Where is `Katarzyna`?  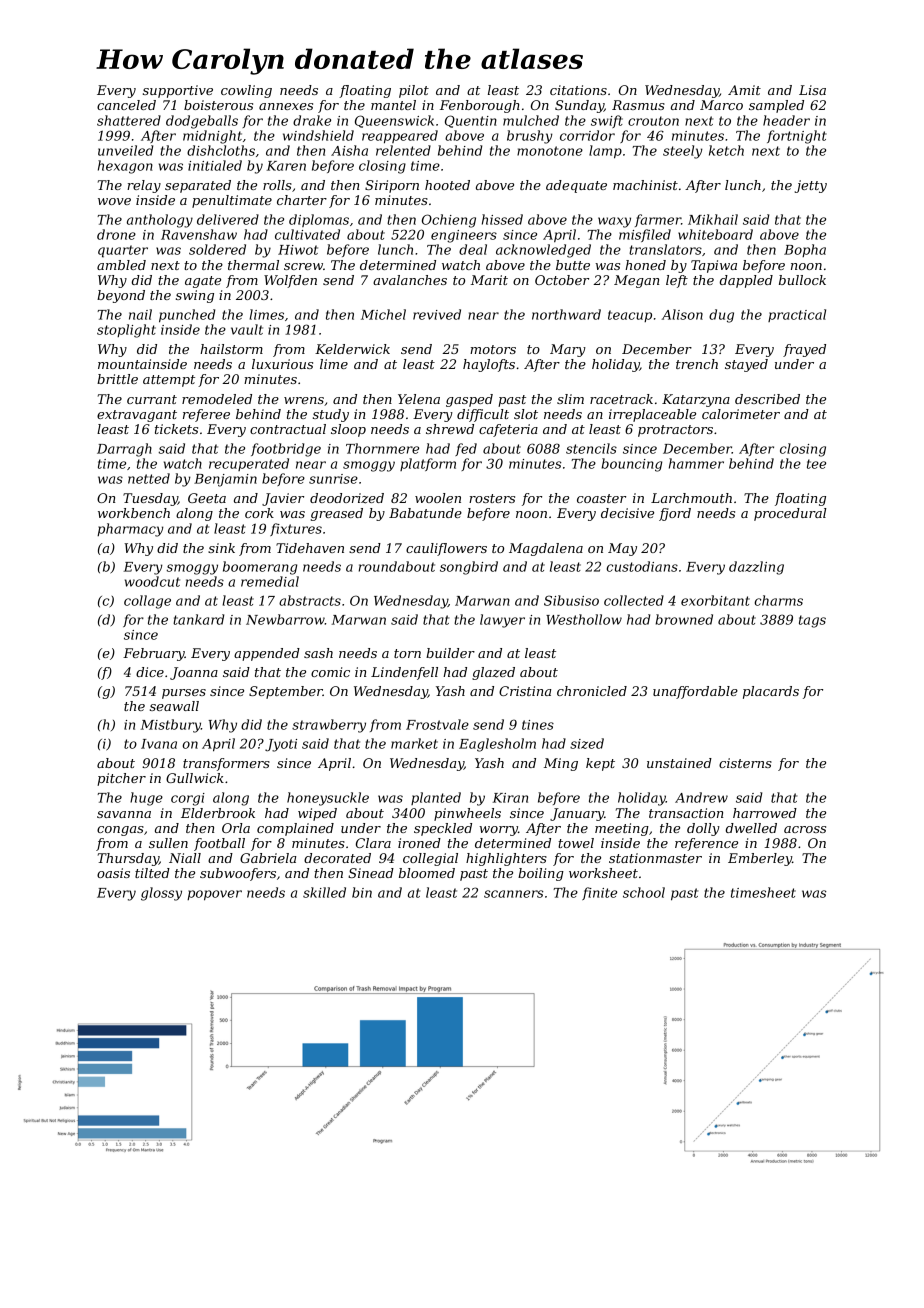 Katarzyna is located at coordinates (696, 400).
